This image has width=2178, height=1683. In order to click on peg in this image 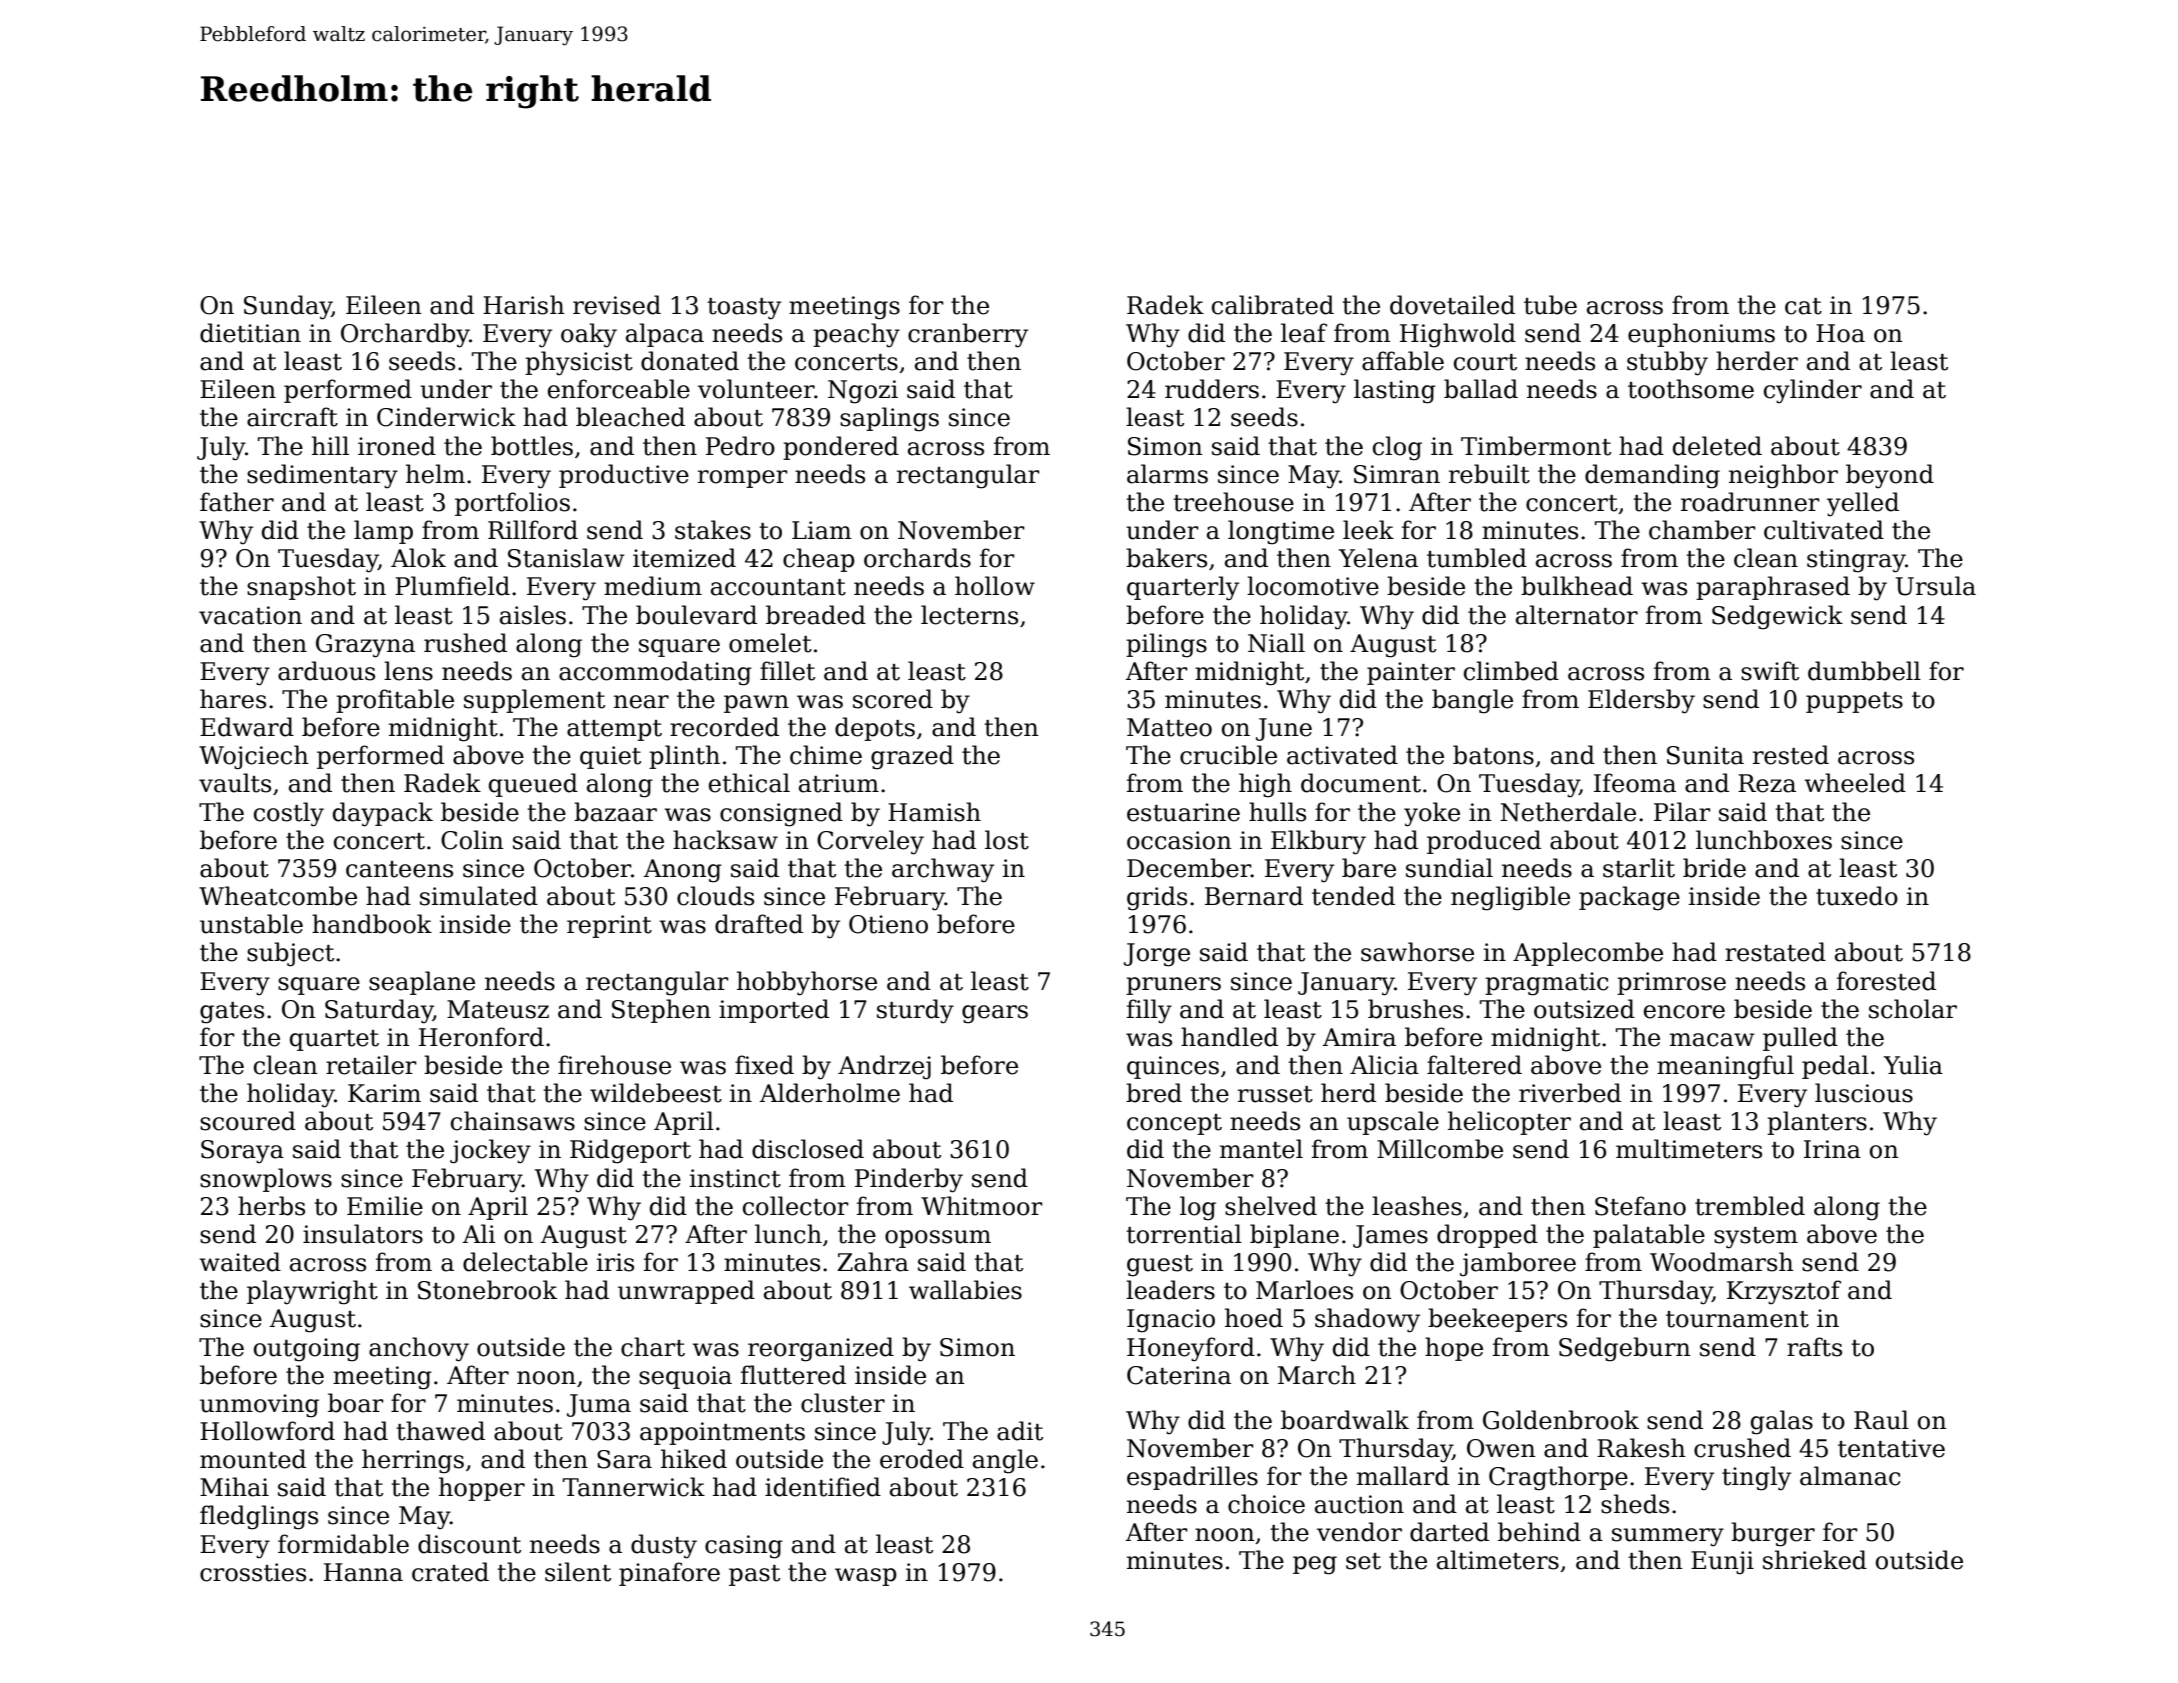, I will do `click(1315, 1565)`.
